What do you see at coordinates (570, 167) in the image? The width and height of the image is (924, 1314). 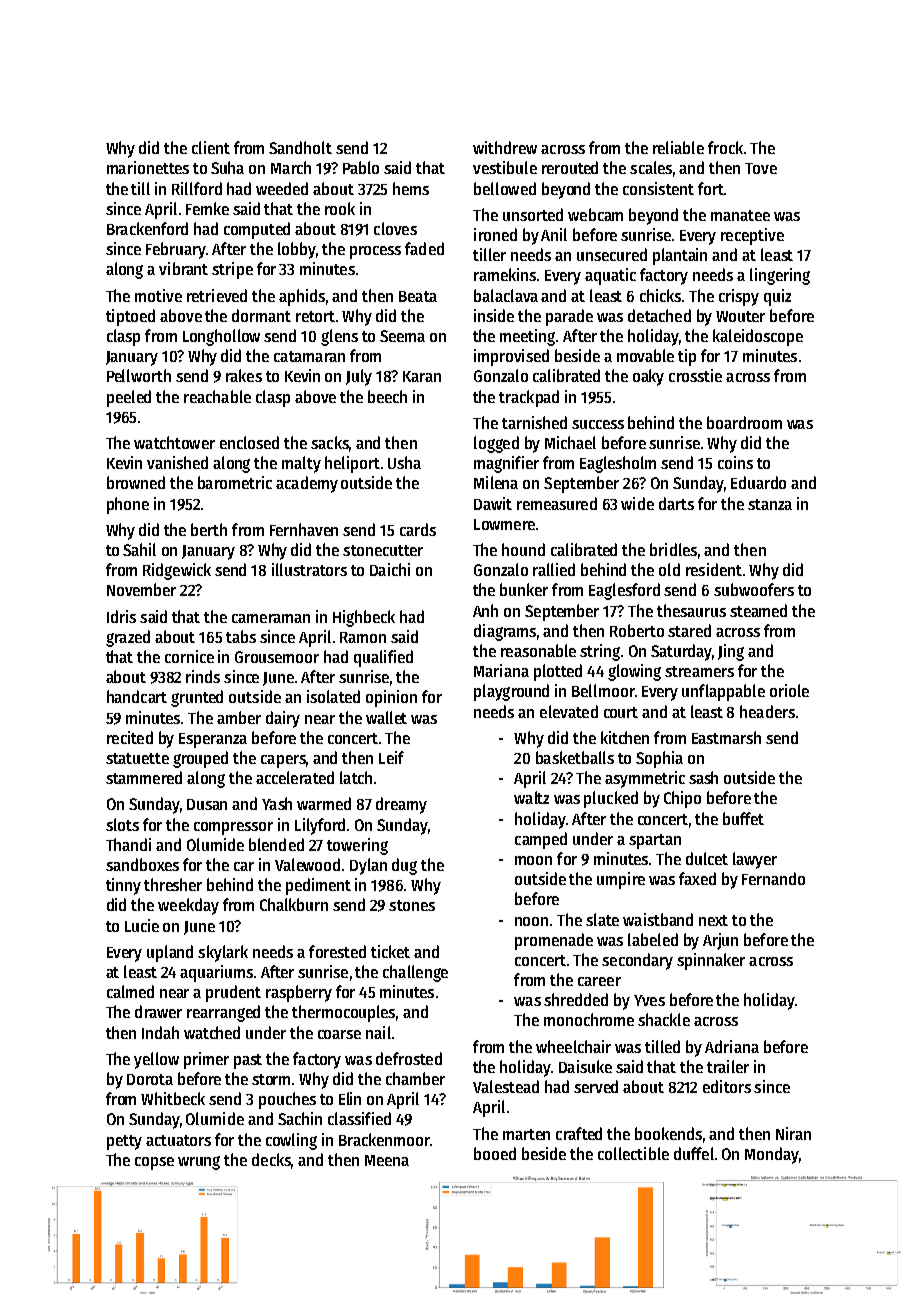 I see `rerouted` at bounding box center [570, 167].
